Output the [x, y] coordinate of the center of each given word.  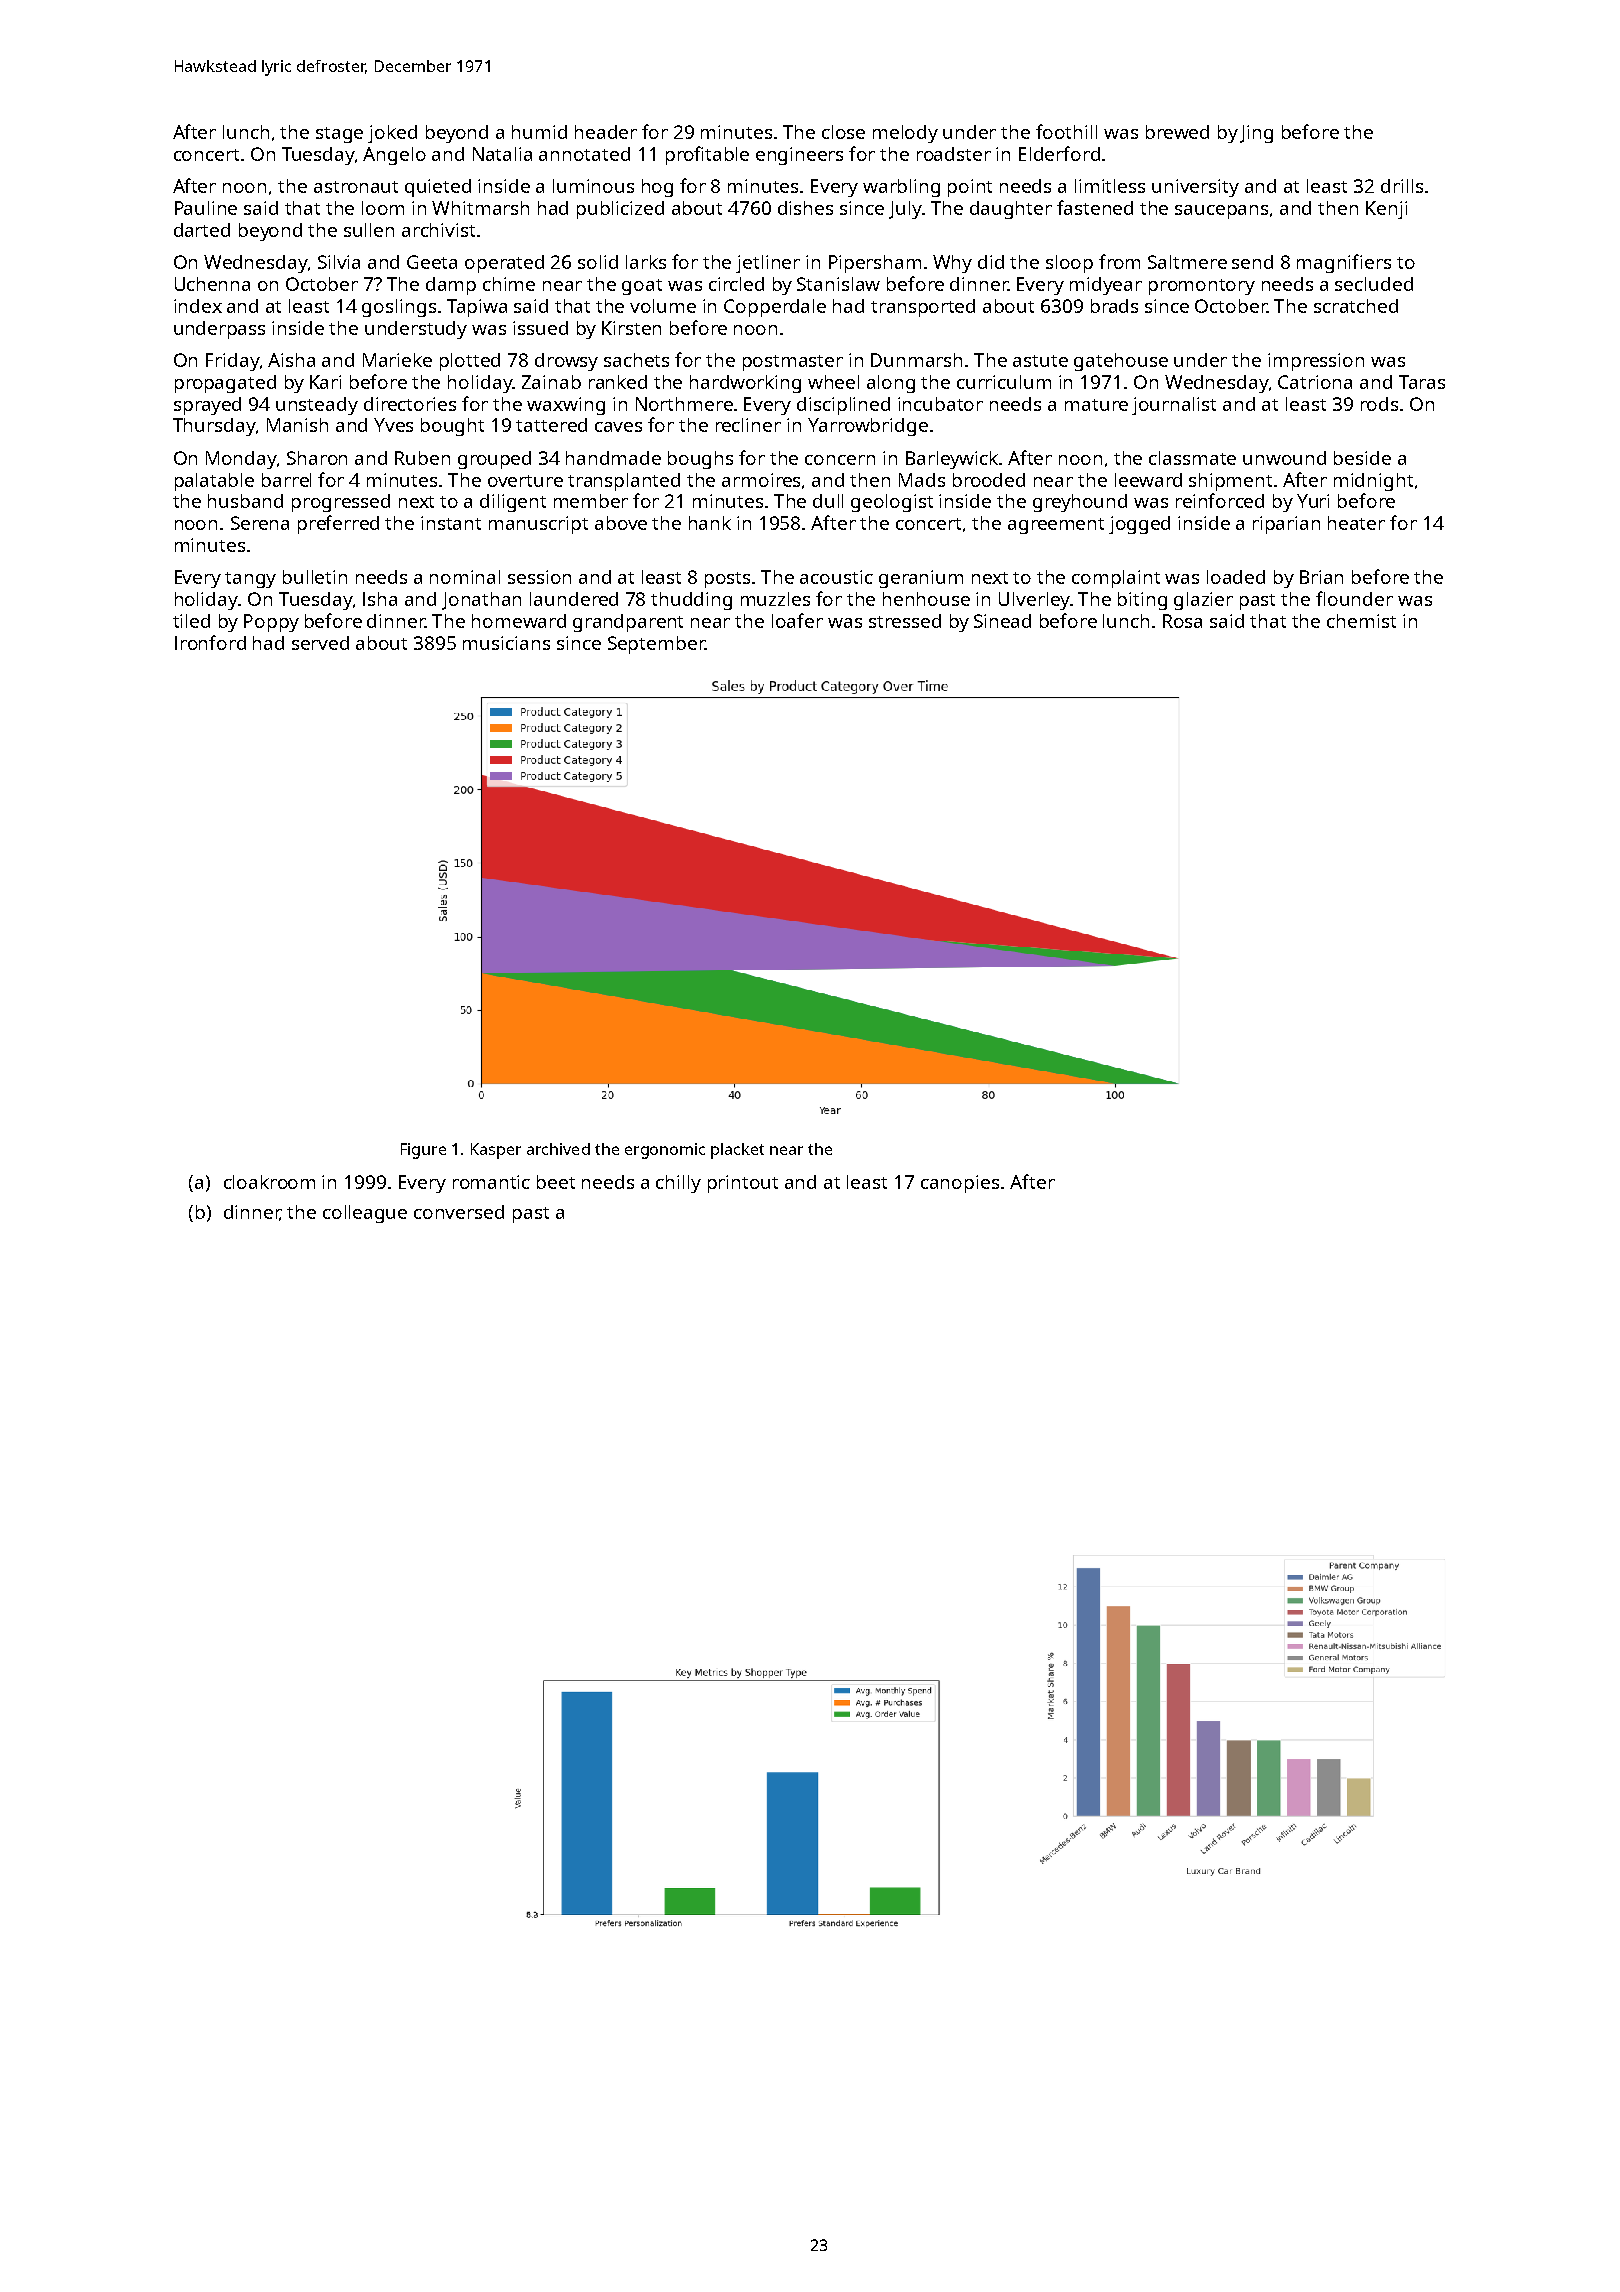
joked [392, 134]
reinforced [1220, 500]
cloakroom [269, 1182]
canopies [960, 1184]
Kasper [496, 1151]
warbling [901, 188]
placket [737, 1151]
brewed [1177, 132]
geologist [892, 503]
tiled [191, 621]
